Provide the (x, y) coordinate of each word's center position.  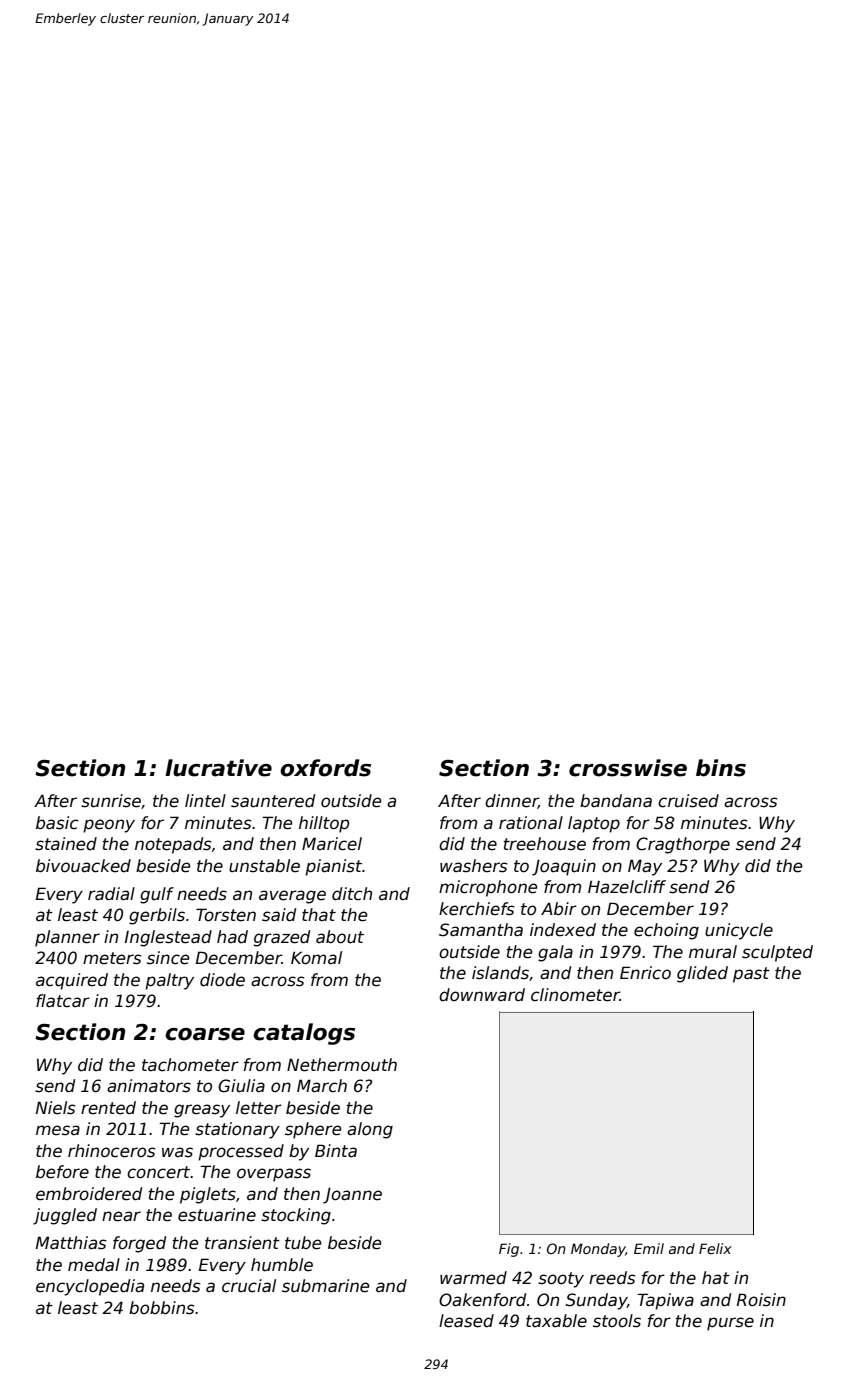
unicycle (739, 931)
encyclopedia (90, 1287)
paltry (169, 981)
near (121, 1216)
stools (617, 1321)
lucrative (218, 768)
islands (500, 973)
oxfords (325, 768)
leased (466, 1321)
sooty (561, 1280)
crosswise (628, 768)
